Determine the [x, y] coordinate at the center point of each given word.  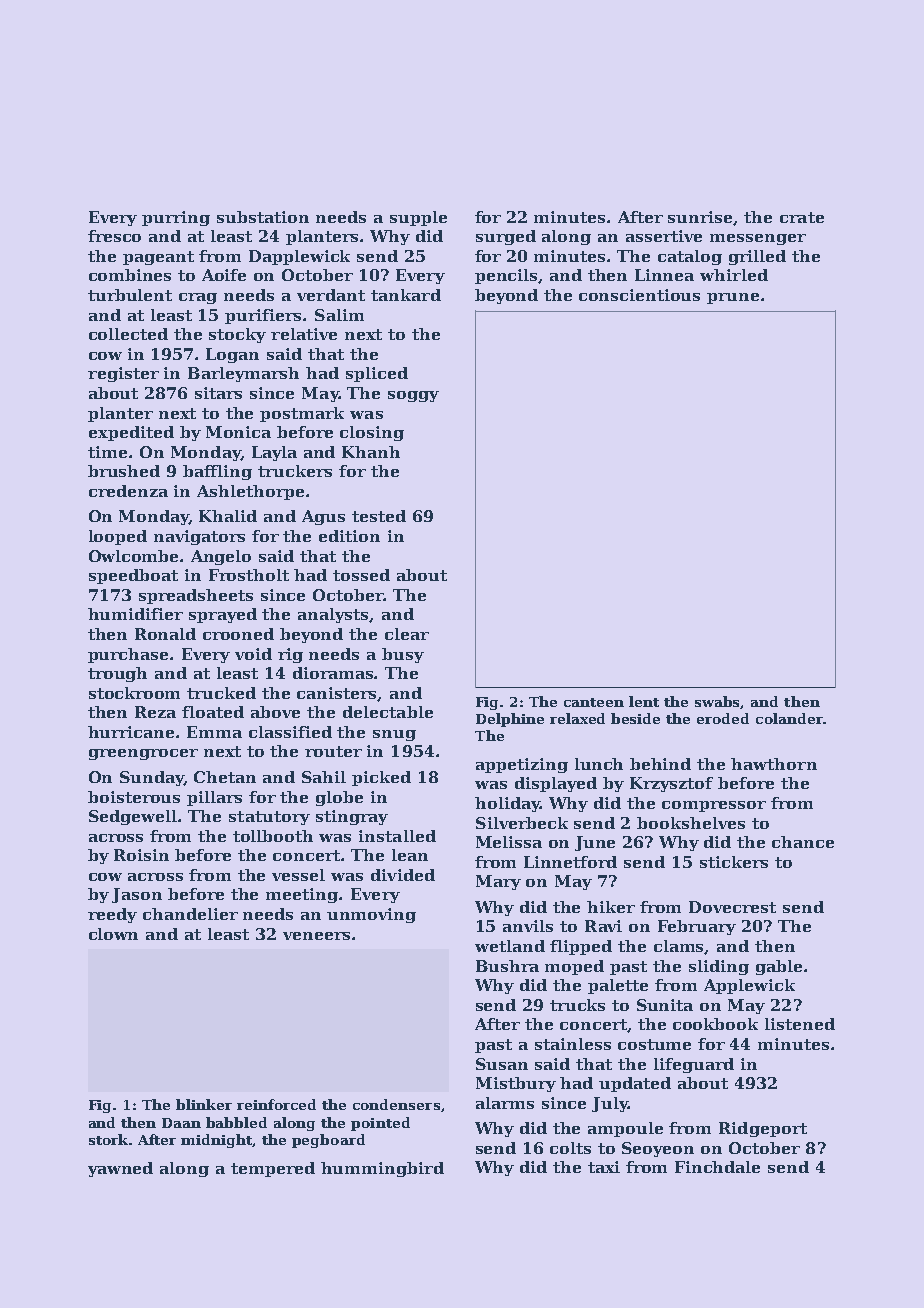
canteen [594, 702]
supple [418, 218]
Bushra [507, 966]
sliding [719, 967]
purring [176, 218]
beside [635, 718]
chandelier [190, 914]
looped [118, 537]
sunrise [700, 217]
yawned [120, 1169]
